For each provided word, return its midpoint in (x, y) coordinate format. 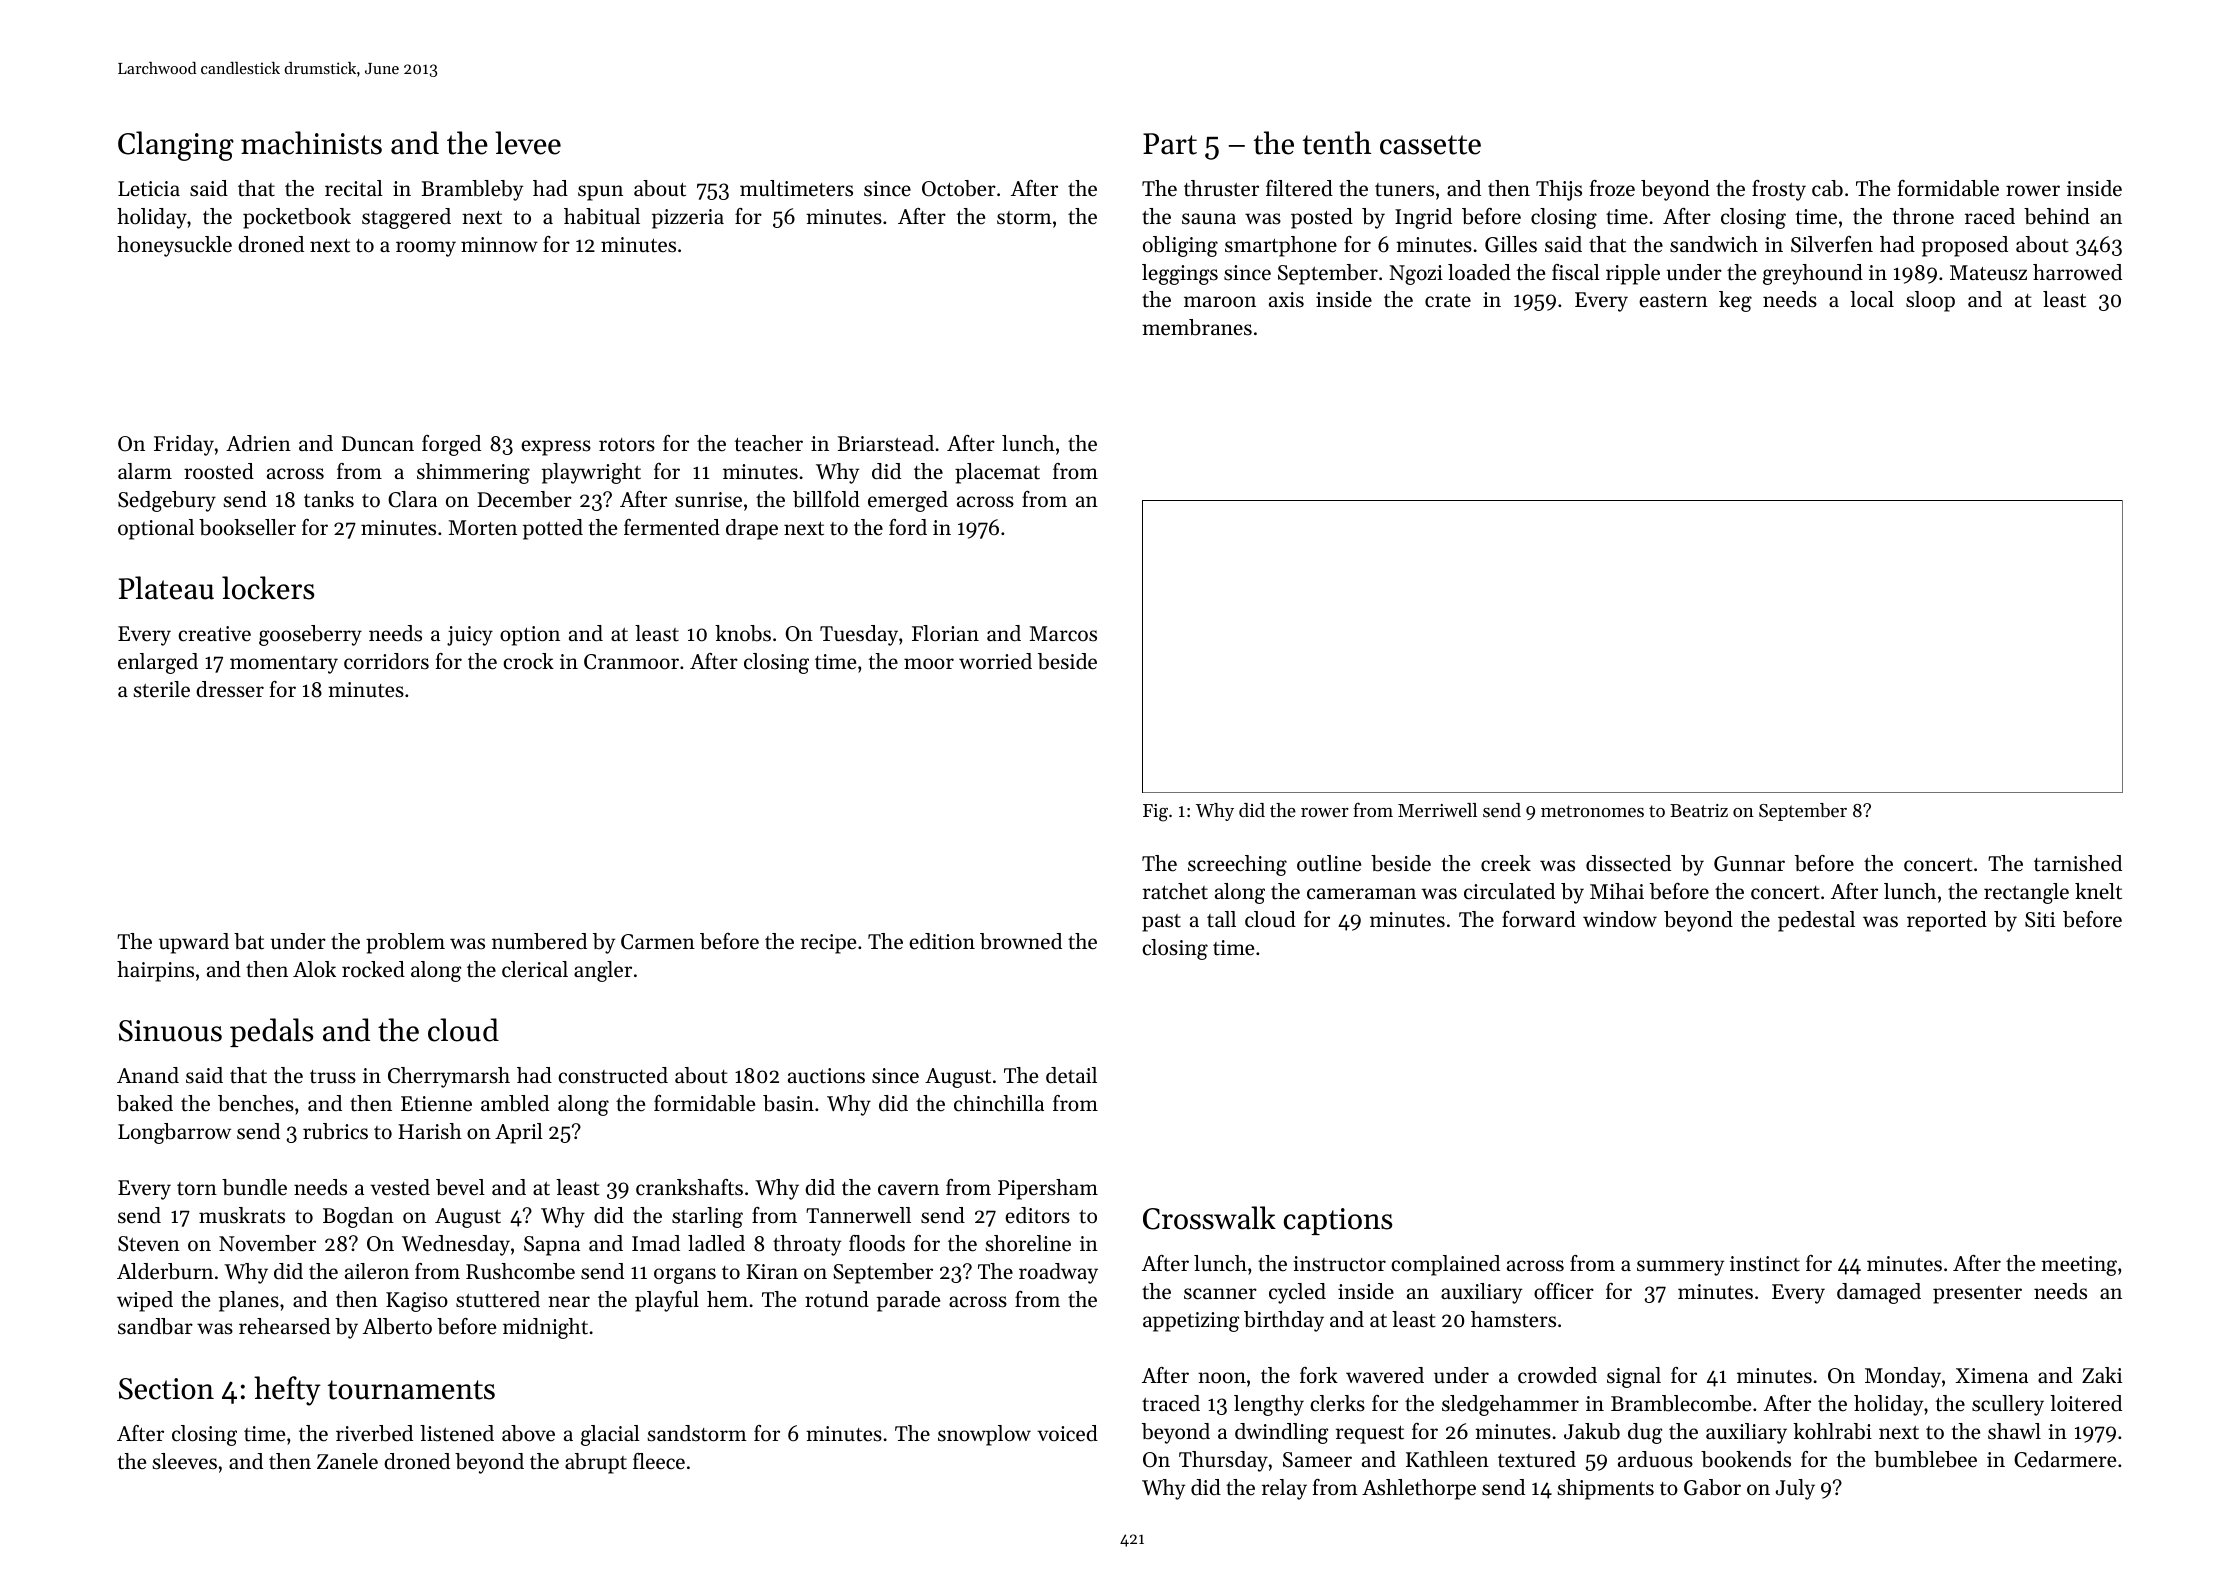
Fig (1155, 813)
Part (1170, 144)
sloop (1930, 301)
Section (166, 1389)
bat (249, 941)
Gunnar (1749, 864)
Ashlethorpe (1419, 1489)
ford (908, 527)
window (1620, 919)
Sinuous (170, 1031)
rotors (627, 445)
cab (1827, 188)
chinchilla (999, 1103)
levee (528, 143)
